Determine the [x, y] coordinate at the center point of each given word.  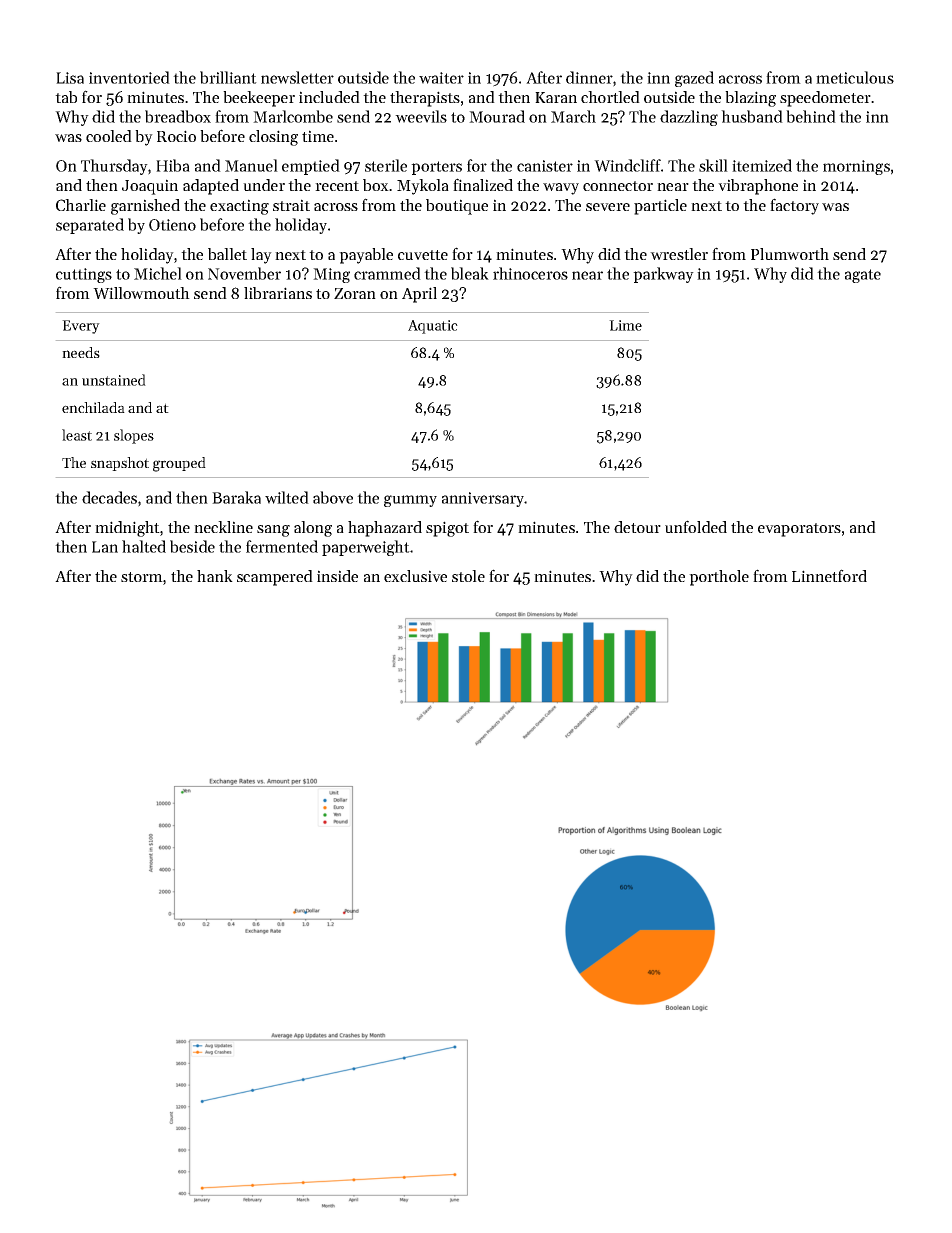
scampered [275, 578]
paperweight [366, 548]
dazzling [689, 118]
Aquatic [433, 327]
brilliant [228, 77]
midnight [127, 529]
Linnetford [829, 575]
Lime [625, 325]
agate [863, 276]
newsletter [297, 77]
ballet [227, 254]
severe [608, 207]
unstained [114, 380]
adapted [211, 187]
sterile [386, 165]
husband [752, 116]
